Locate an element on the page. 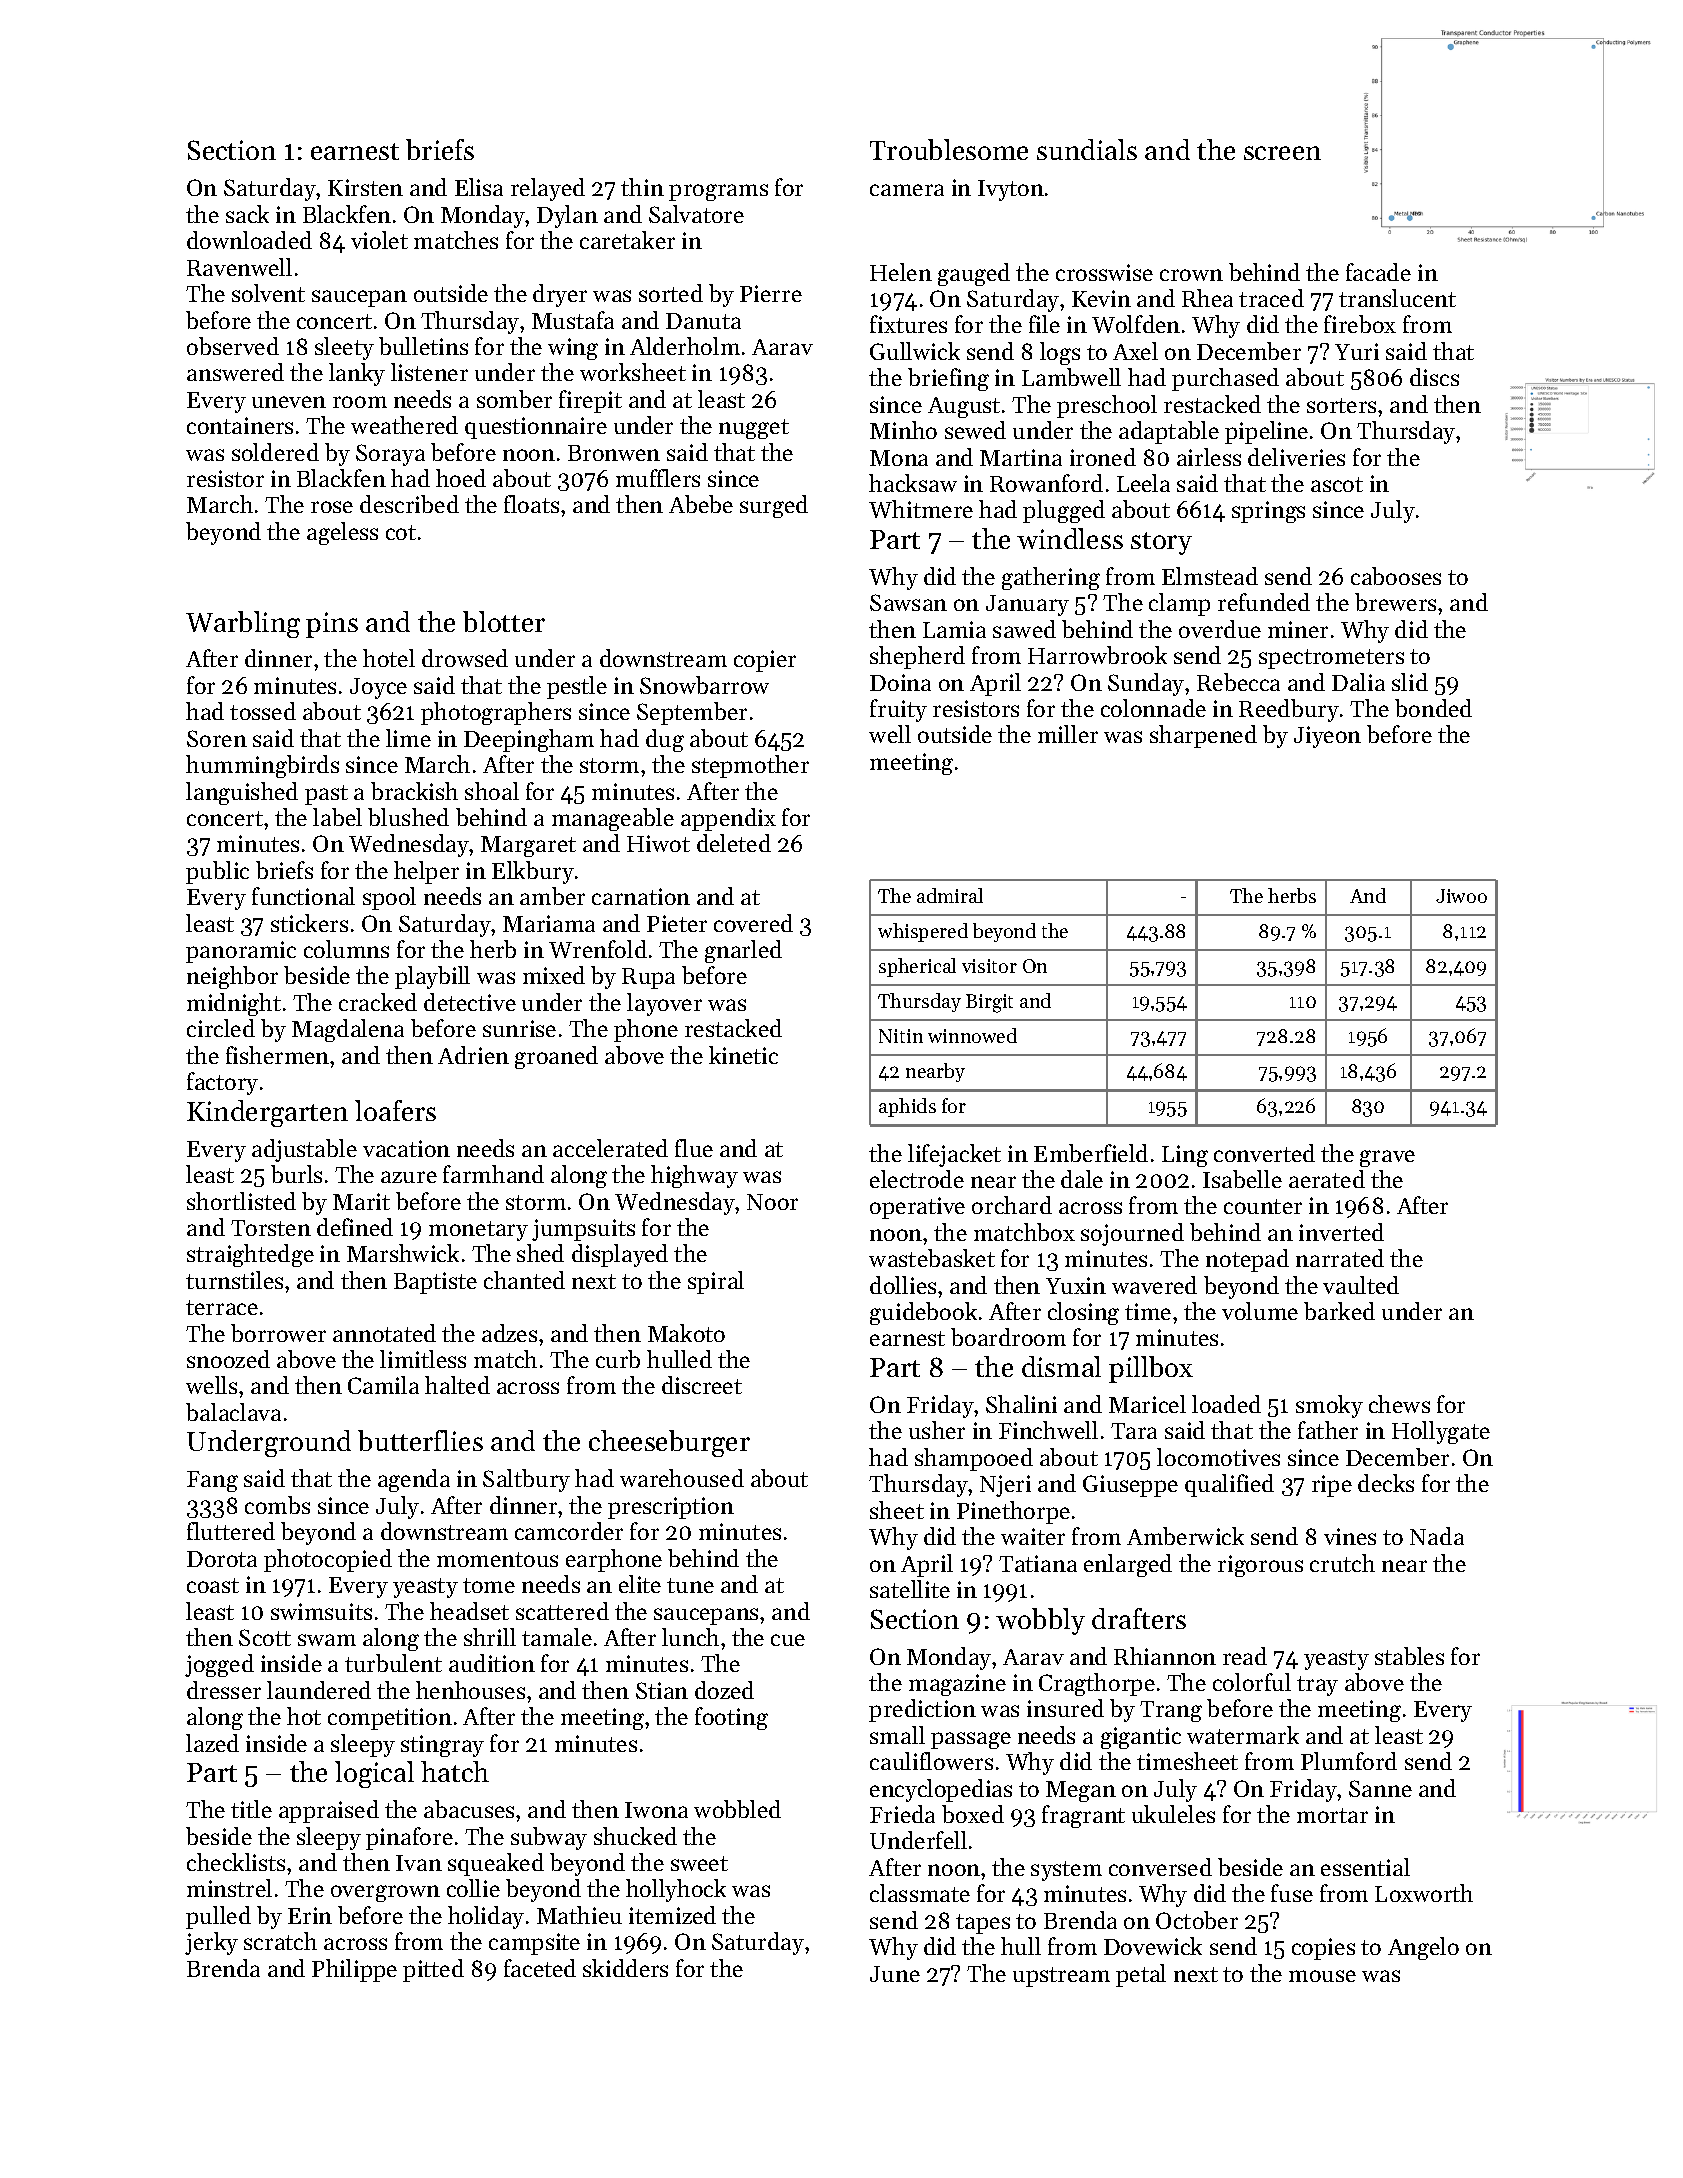 Image resolution: width=1683 pixels, height=2178 pixels. borrower is located at coordinates (278, 1333).
